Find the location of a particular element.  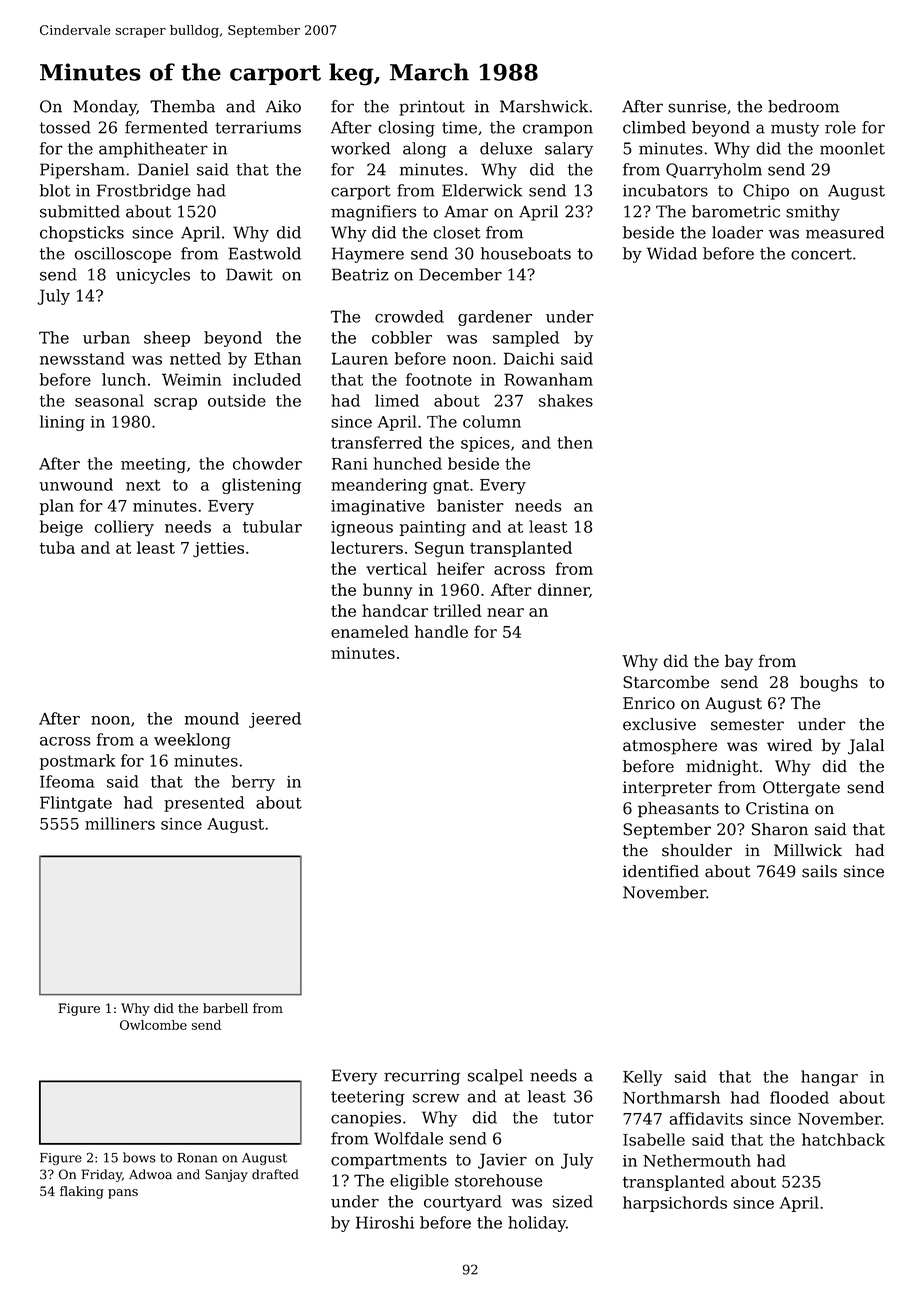

pans is located at coordinates (123, 1194).
